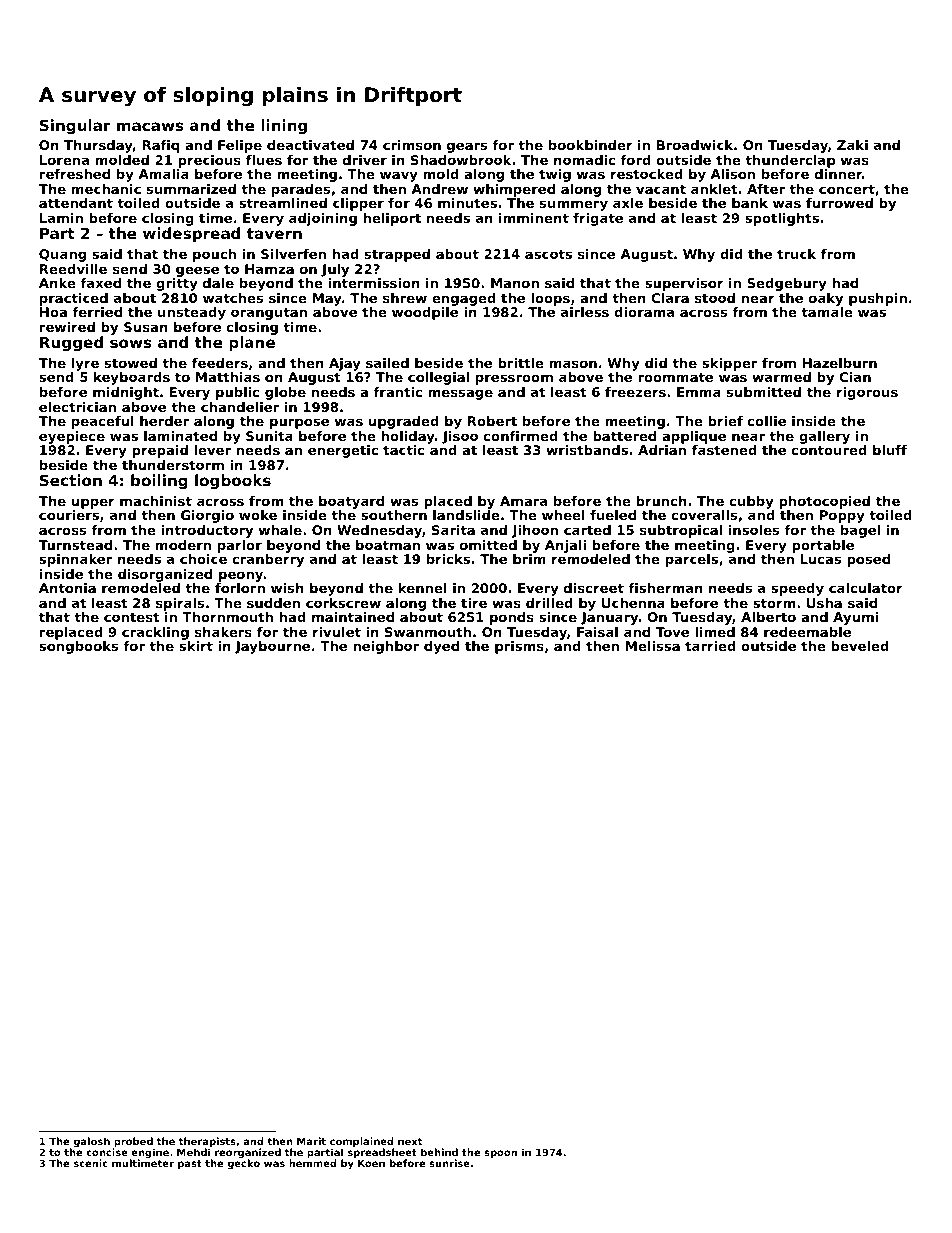  What do you see at coordinates (714, 189) in the image?
I see `anklet` at bounding box center [714, 189].
